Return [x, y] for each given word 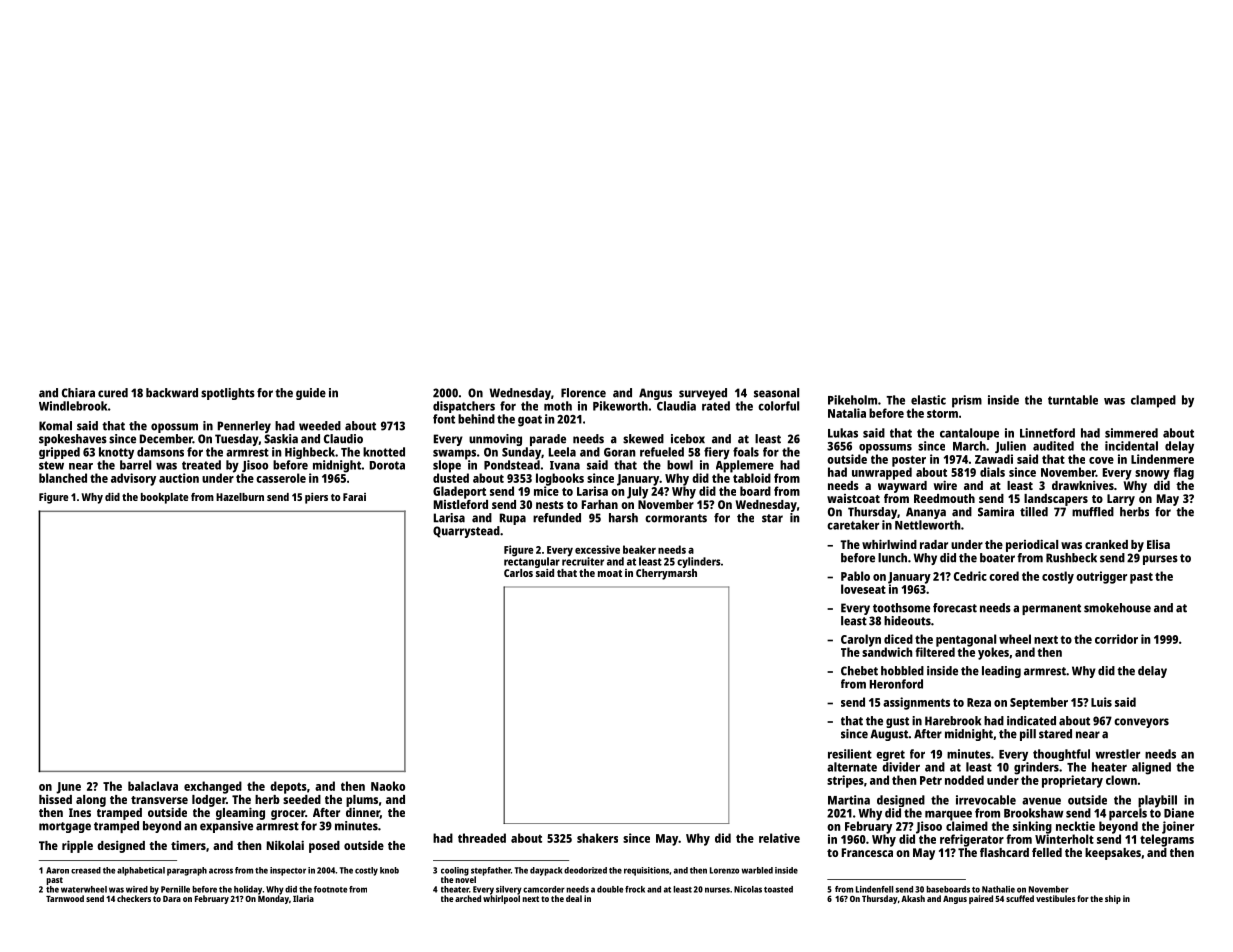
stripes [845, 781]
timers [188, 845]
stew [51, 465]
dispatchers [464, 407]
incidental [1131, 446]
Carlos [518, 573]
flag [1183, 473]
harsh [623, 518]
